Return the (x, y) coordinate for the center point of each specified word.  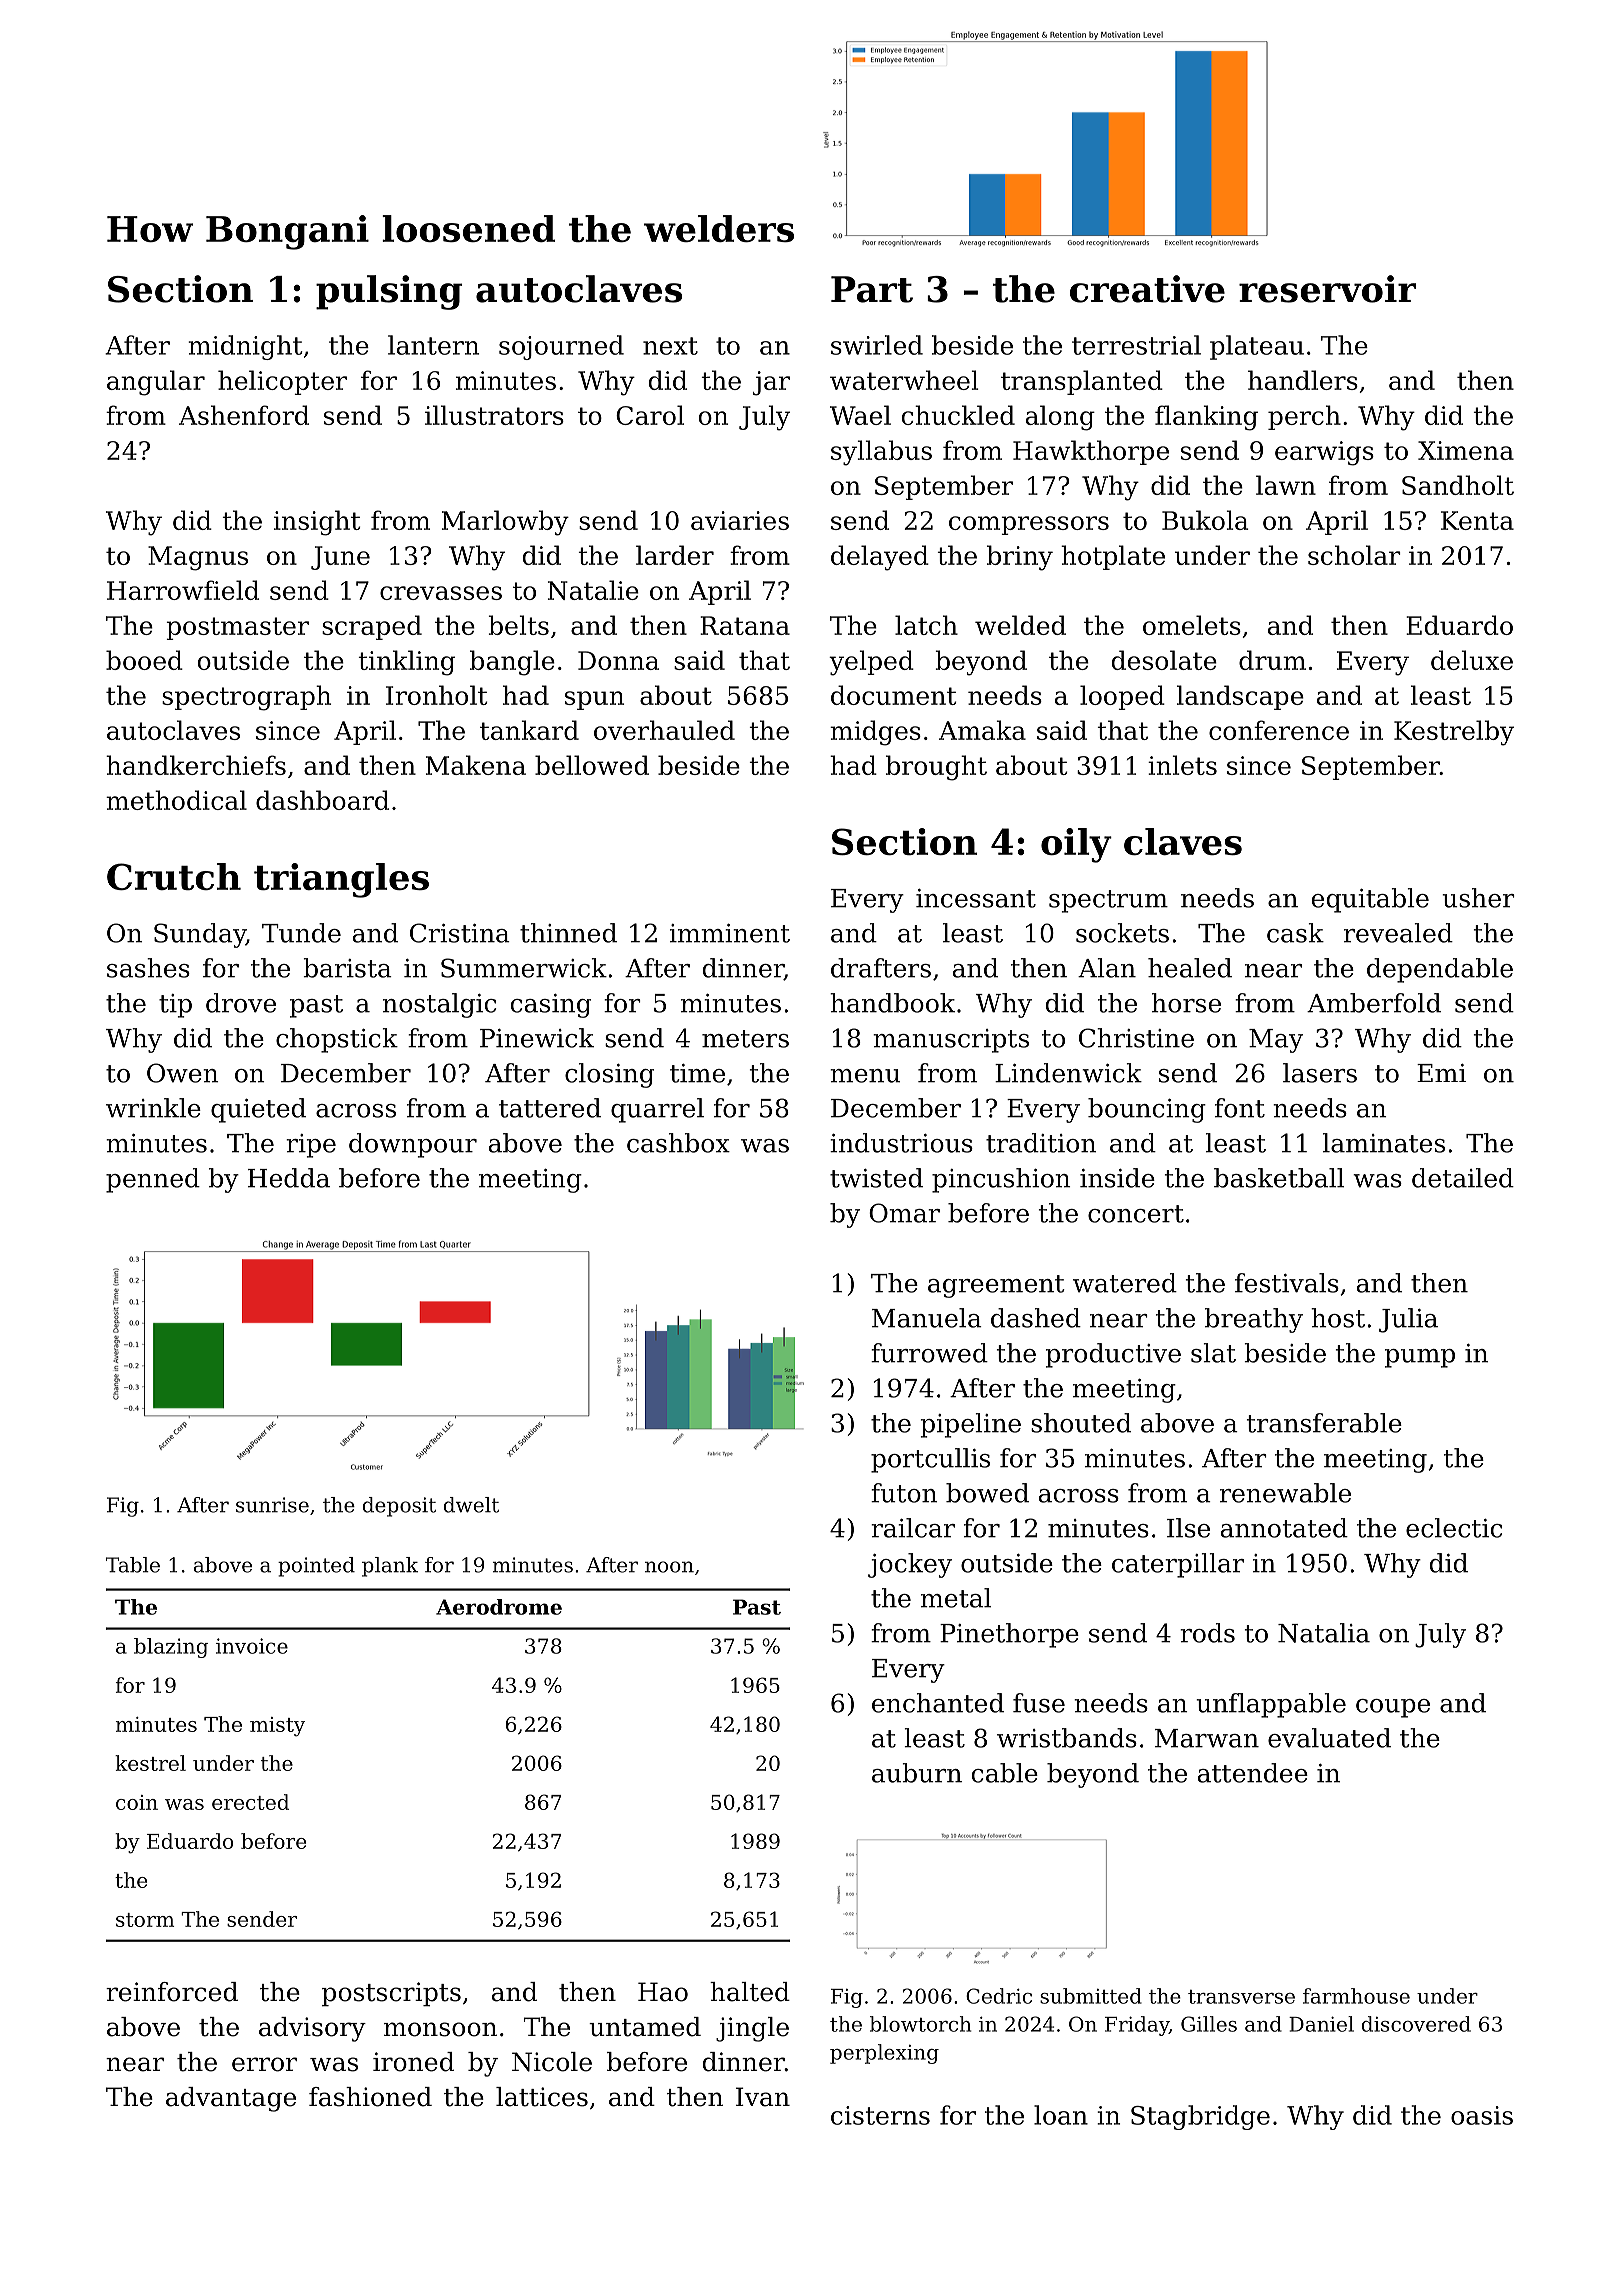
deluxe (1472, 660)
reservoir (1327, 289)
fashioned (370, 2097)
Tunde (301, 933)
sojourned (561, 347)
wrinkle (153, 1108)
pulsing (389, 292)
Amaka (982, 730)
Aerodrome (499, 1607)
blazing (171, 1648)
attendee (1253, 1773)
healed (1190, 968)
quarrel (657, 1110)
